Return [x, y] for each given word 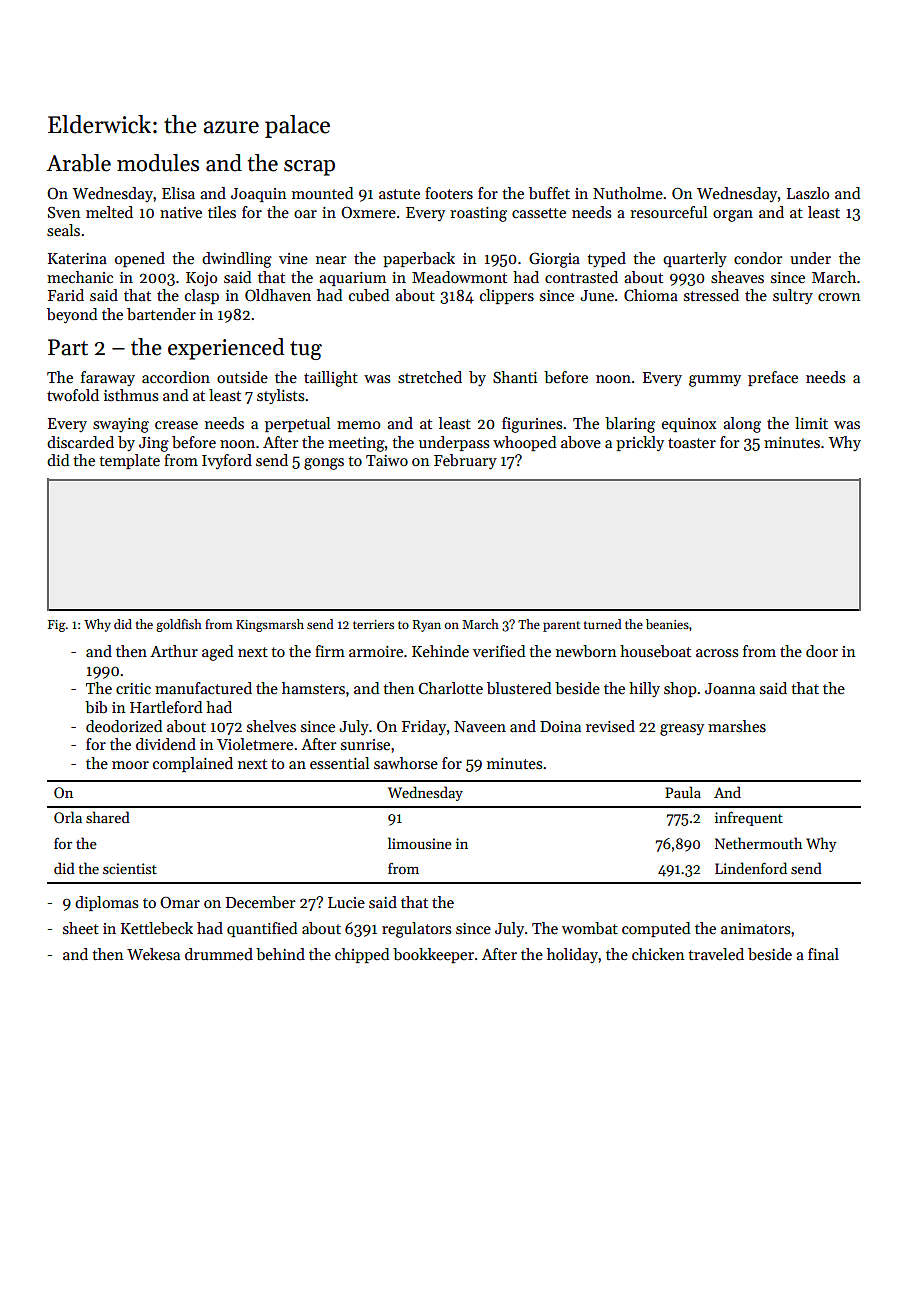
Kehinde [440, 651]
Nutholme [628, 193]
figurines [532, 425]
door [822, 651]
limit [811, 423]
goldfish [179, 625]
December [260, 902]
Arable [78, 163]
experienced [226, 349]
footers [449, 193]
